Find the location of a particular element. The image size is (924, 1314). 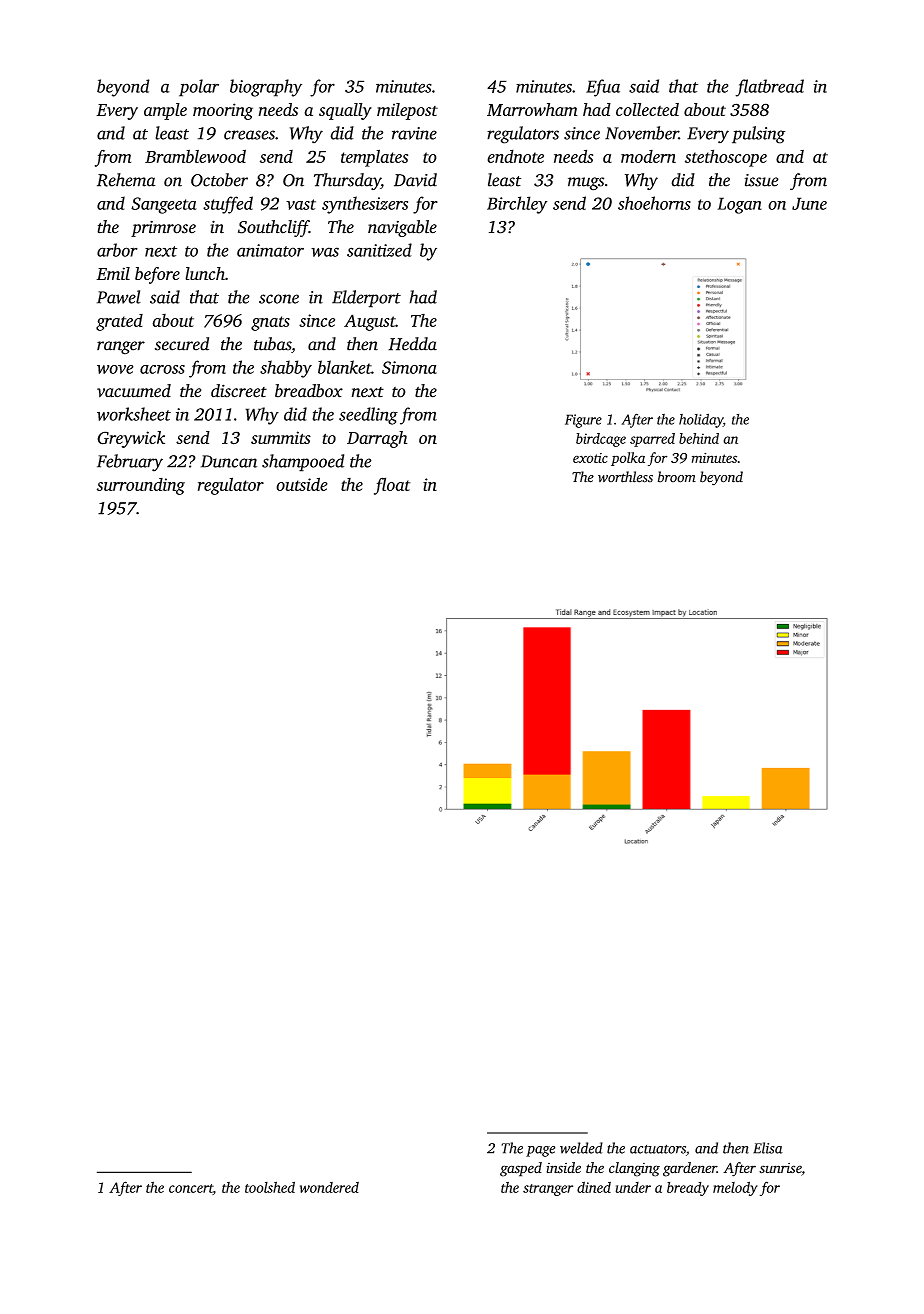

outside is located at coordinates (302, 484).
